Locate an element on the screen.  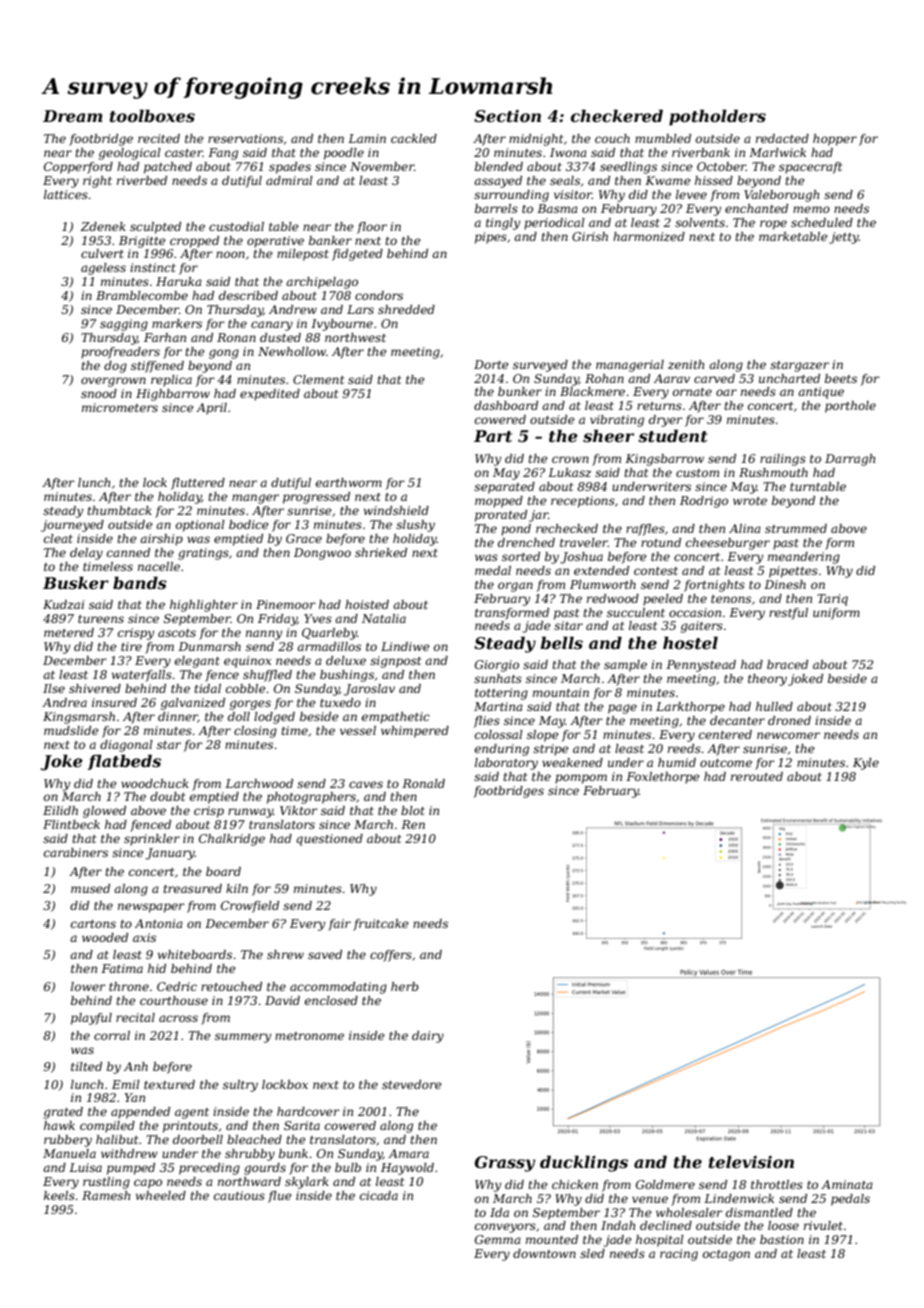
metered is located at coordinates (69, 632).
